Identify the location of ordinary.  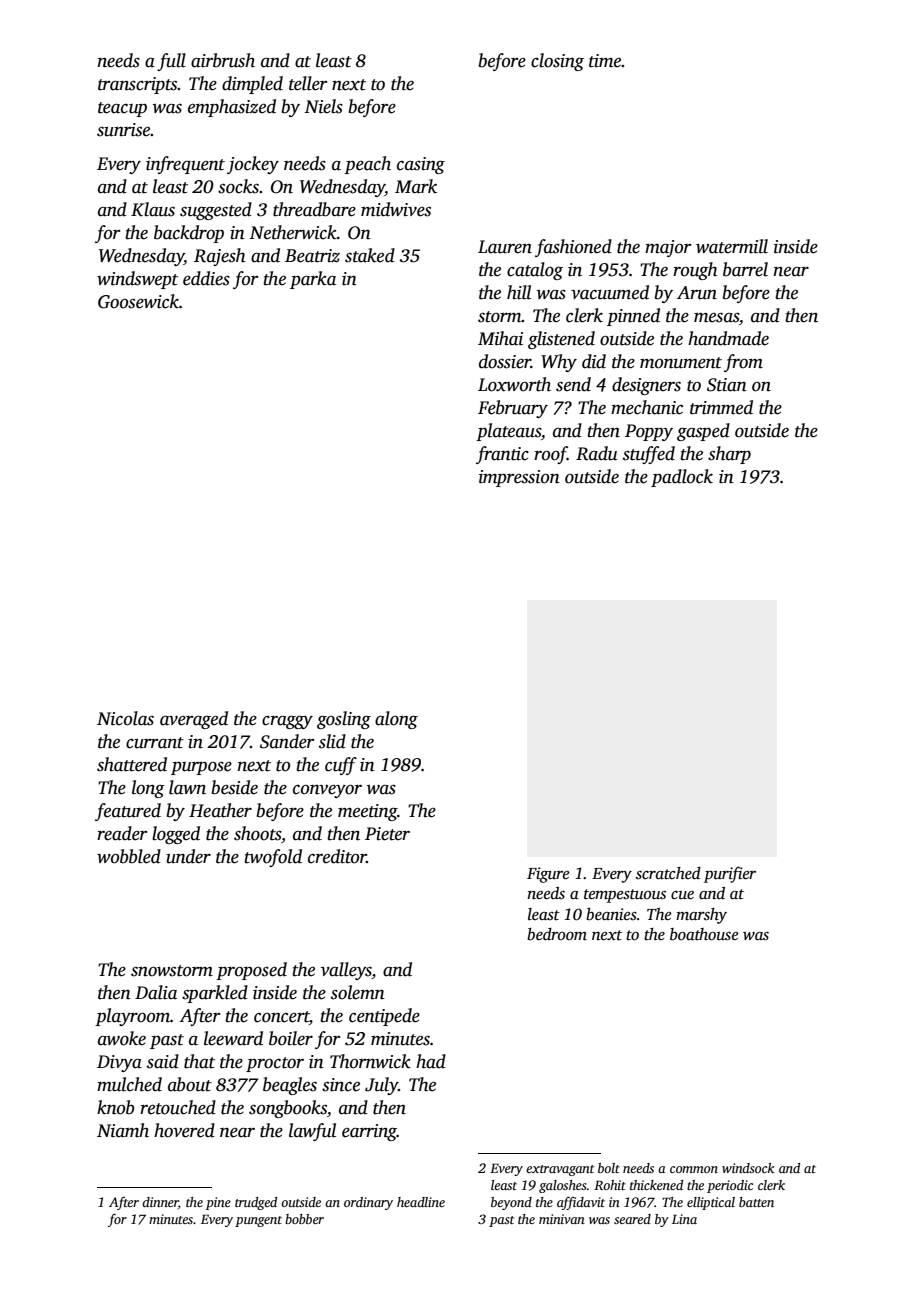
(368, 1203).
